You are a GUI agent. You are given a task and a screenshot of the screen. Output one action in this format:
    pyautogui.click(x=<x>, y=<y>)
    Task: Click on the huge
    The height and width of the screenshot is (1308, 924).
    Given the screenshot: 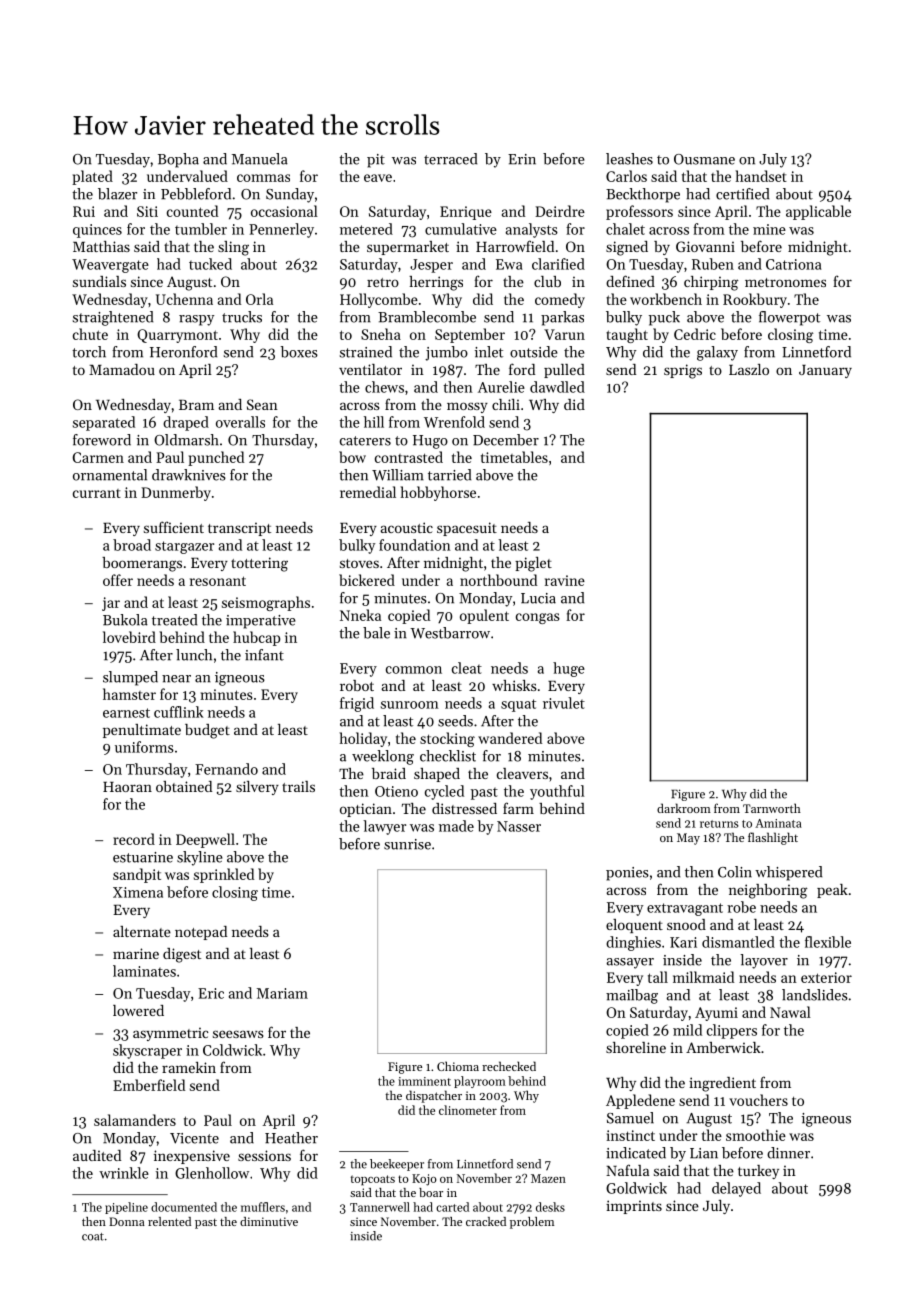 What is the action you would take?
    pyautogui.click(x=569, y=669)
